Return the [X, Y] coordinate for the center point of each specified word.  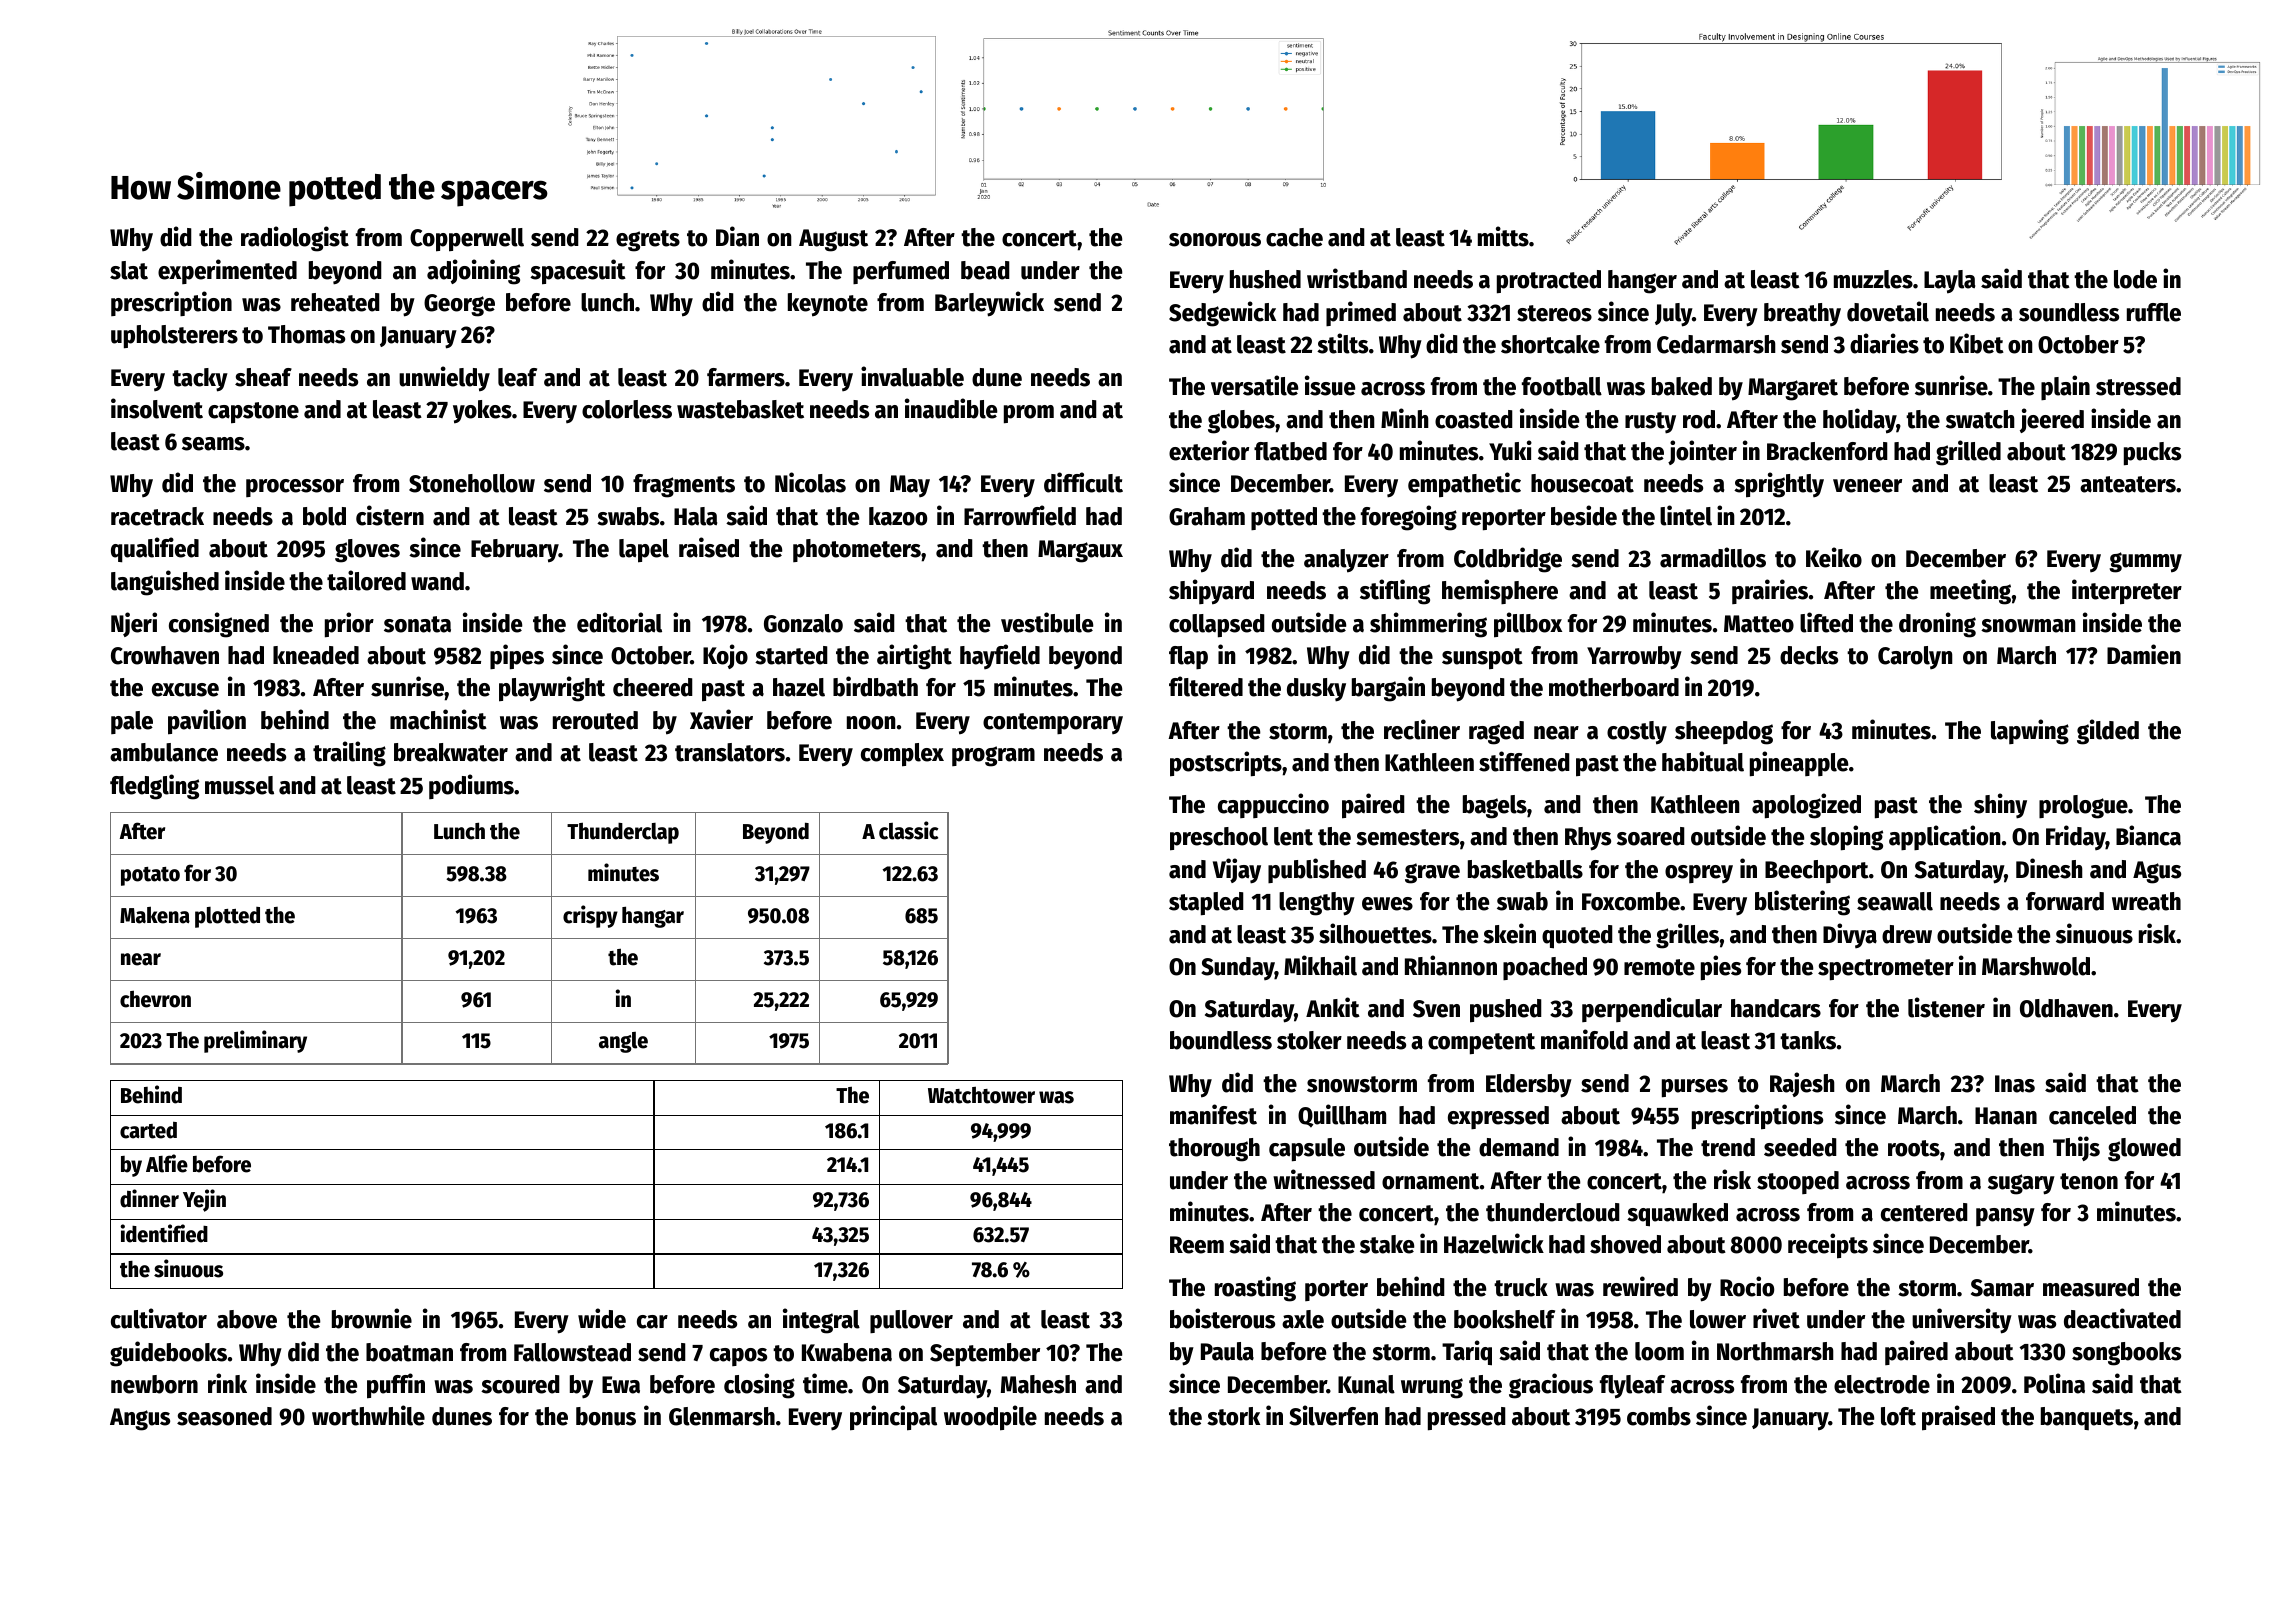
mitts [1503, 236]
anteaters [2128, 484]
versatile [1254, 385]
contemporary [1053, 723]
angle [623, 1042]
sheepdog [1724, 733]
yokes [482, 412]
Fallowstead [572, 1352]
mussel [239, 785]
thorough [1214, 1150]
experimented [227, 271]
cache [1294, 237]
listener [1946, 1007]
